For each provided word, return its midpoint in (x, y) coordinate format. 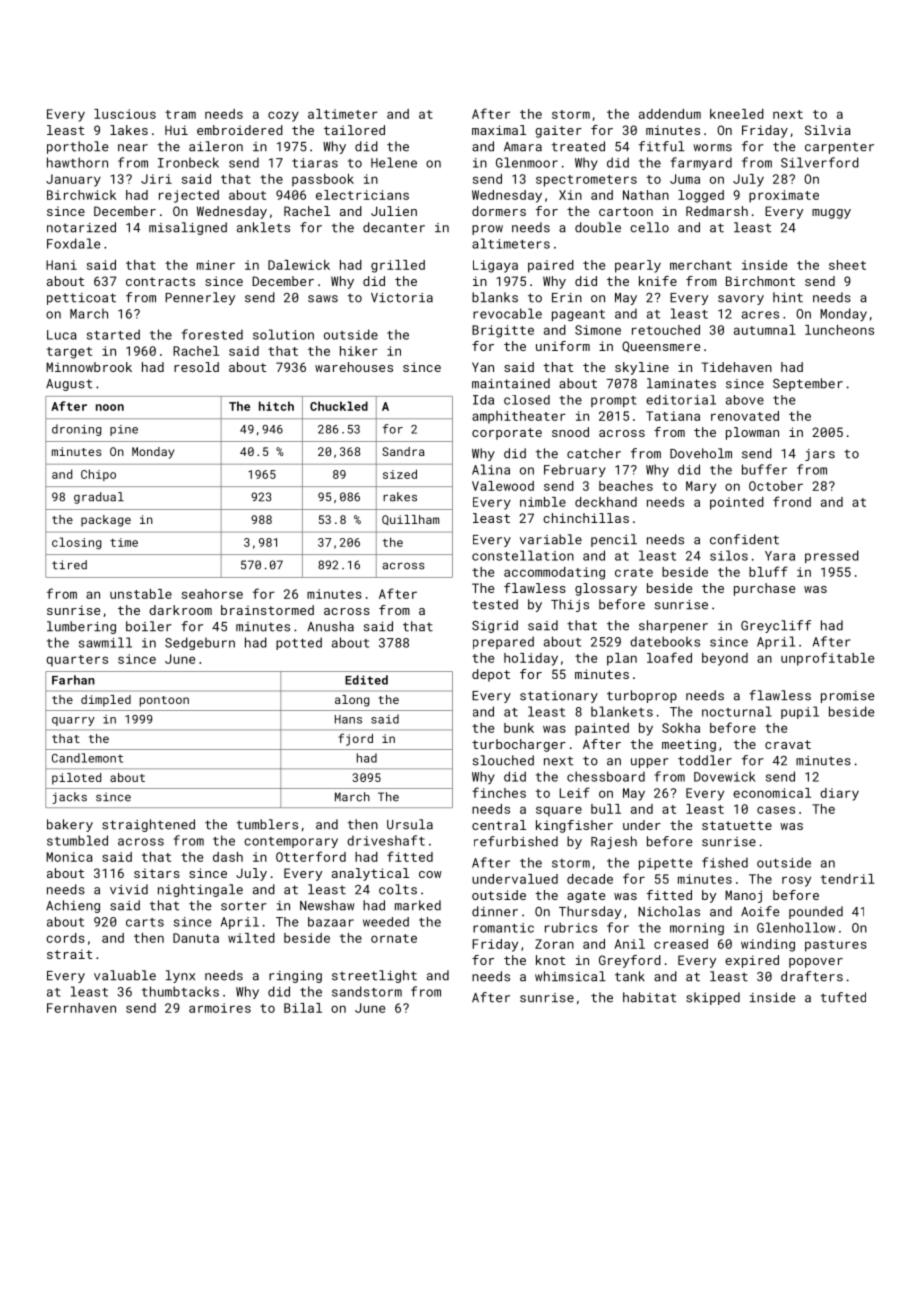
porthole (78, 147)
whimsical (570, 976)
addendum (670, 114)
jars (820, 455)
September (808, 384)
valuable (125, 975)
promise (848, 697)
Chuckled (339, 406)
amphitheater (519, 417)
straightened (148, 825)
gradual (99, 498)
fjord (355, 739)
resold (196, 367)
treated (578, 146)
